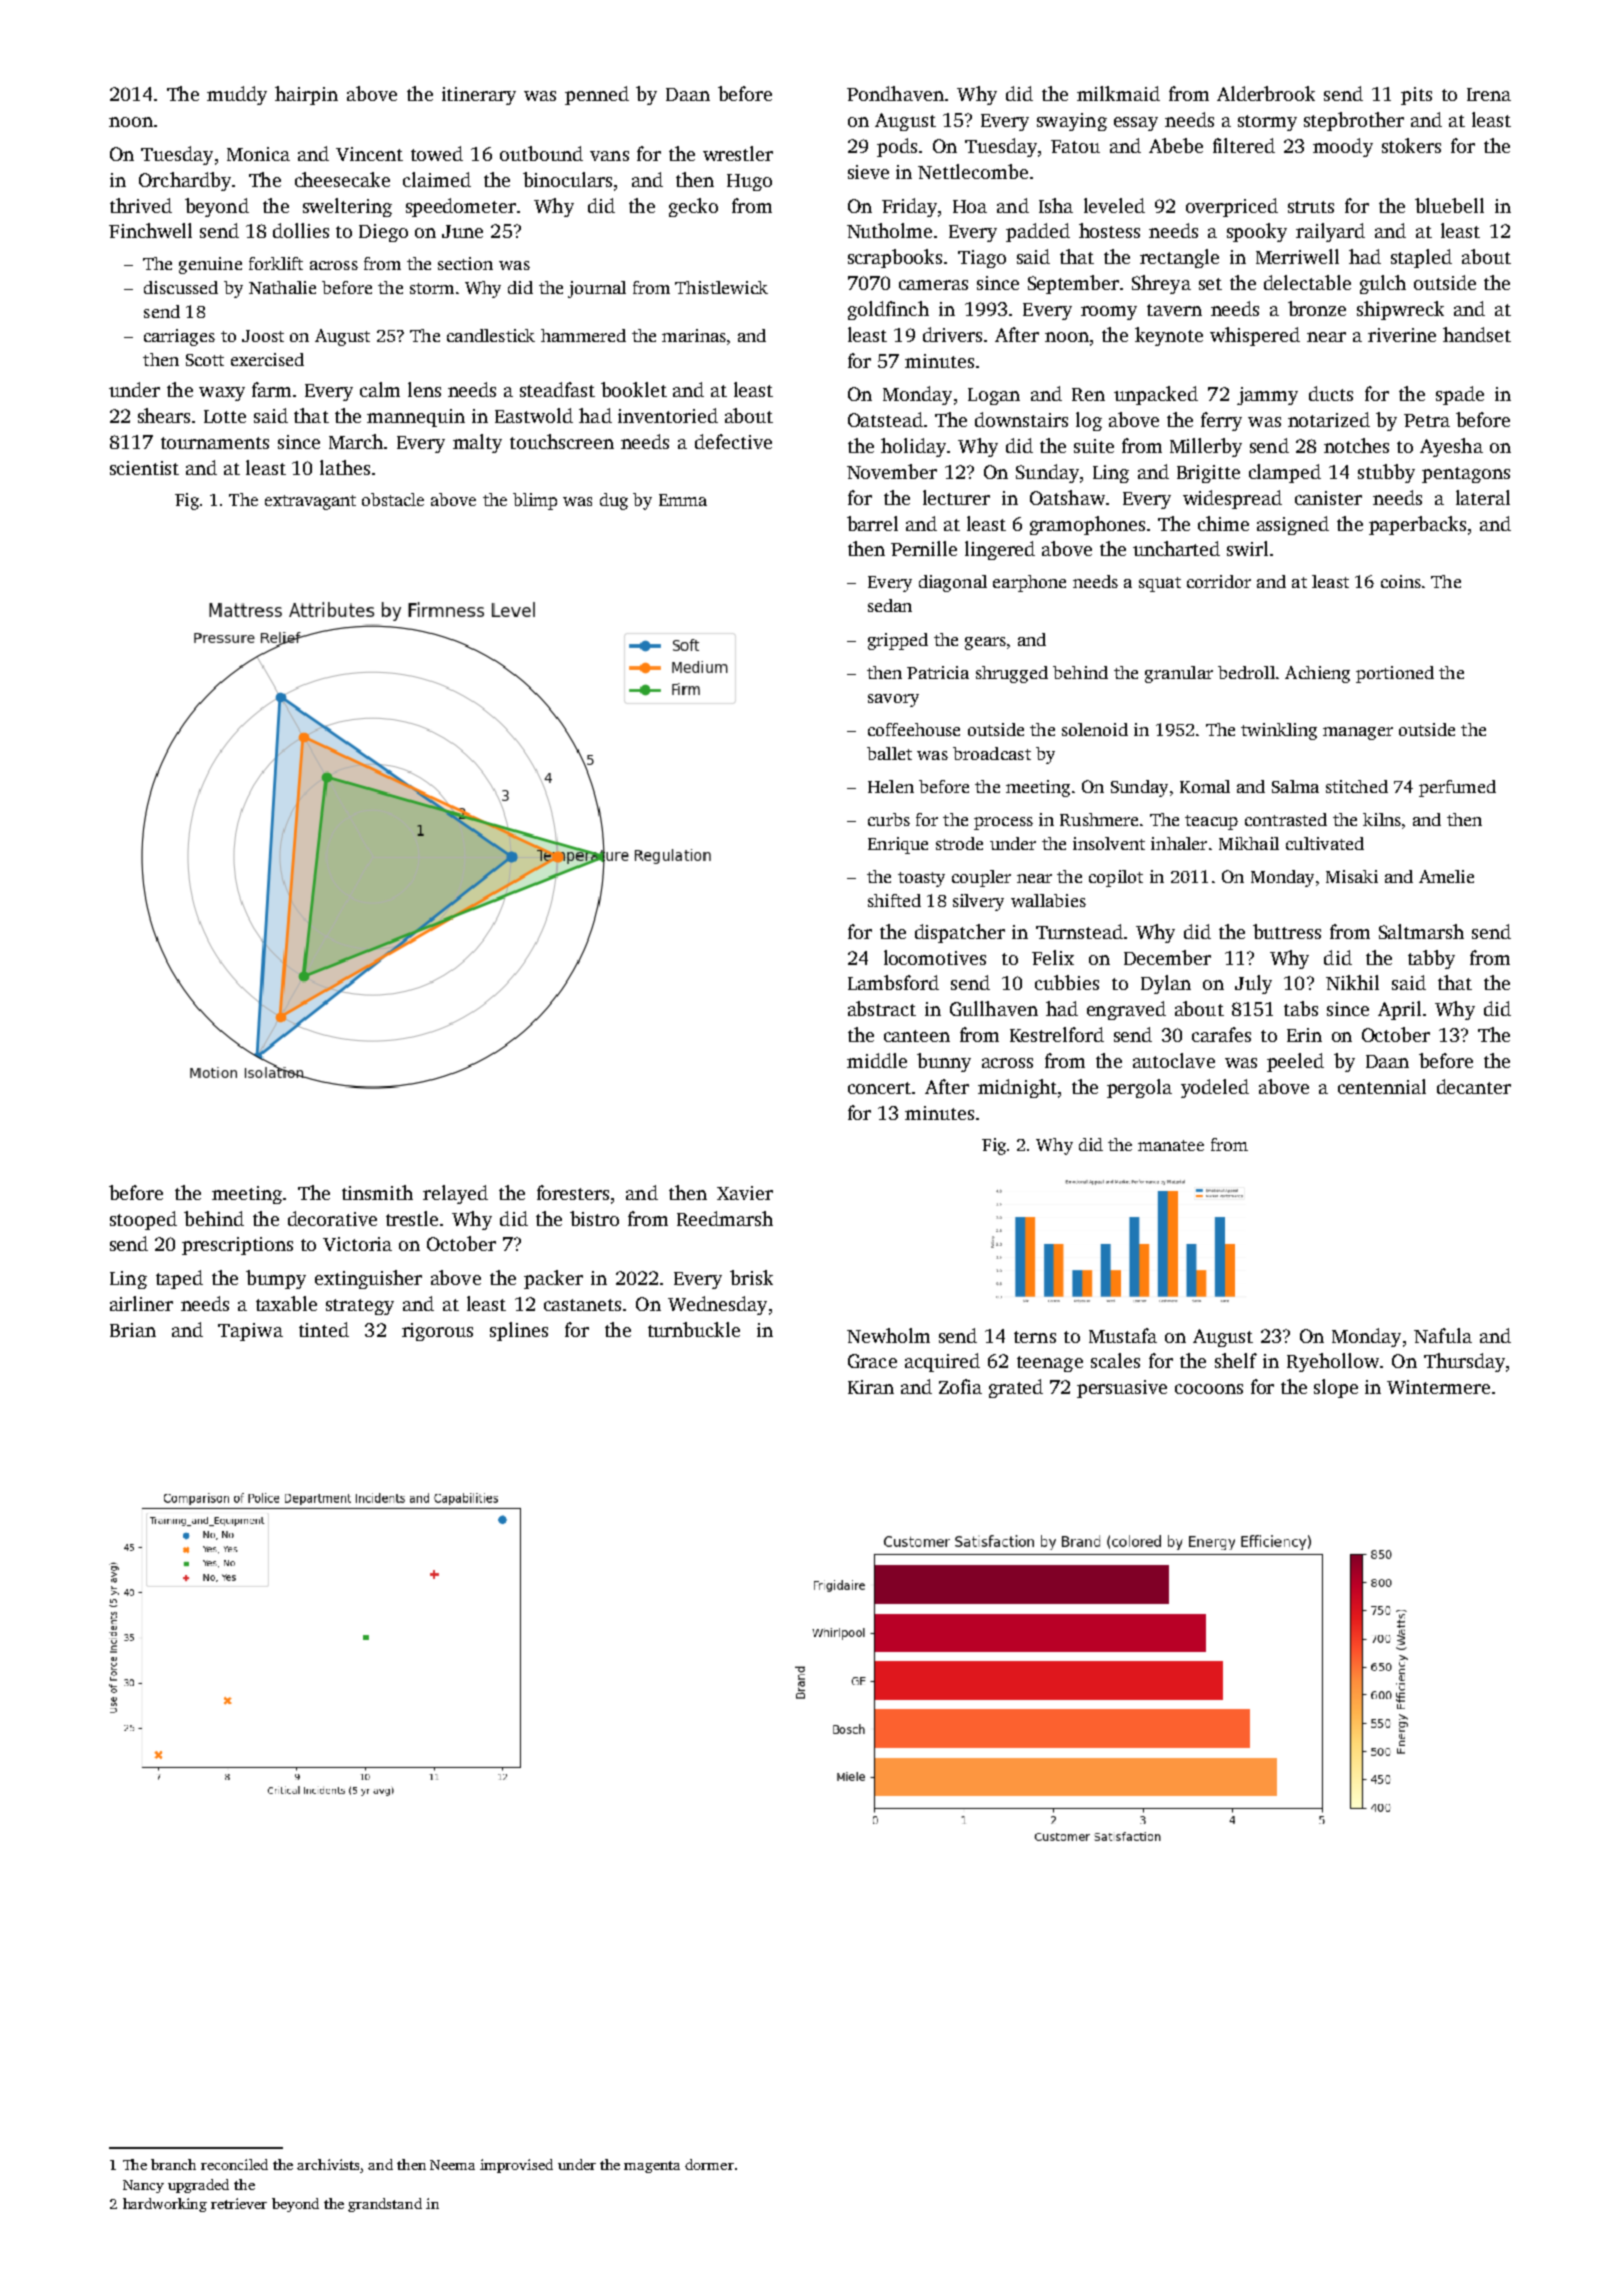  Describe the element at coordinates (455, 1194) in the page. I see `relayed` at that location.
